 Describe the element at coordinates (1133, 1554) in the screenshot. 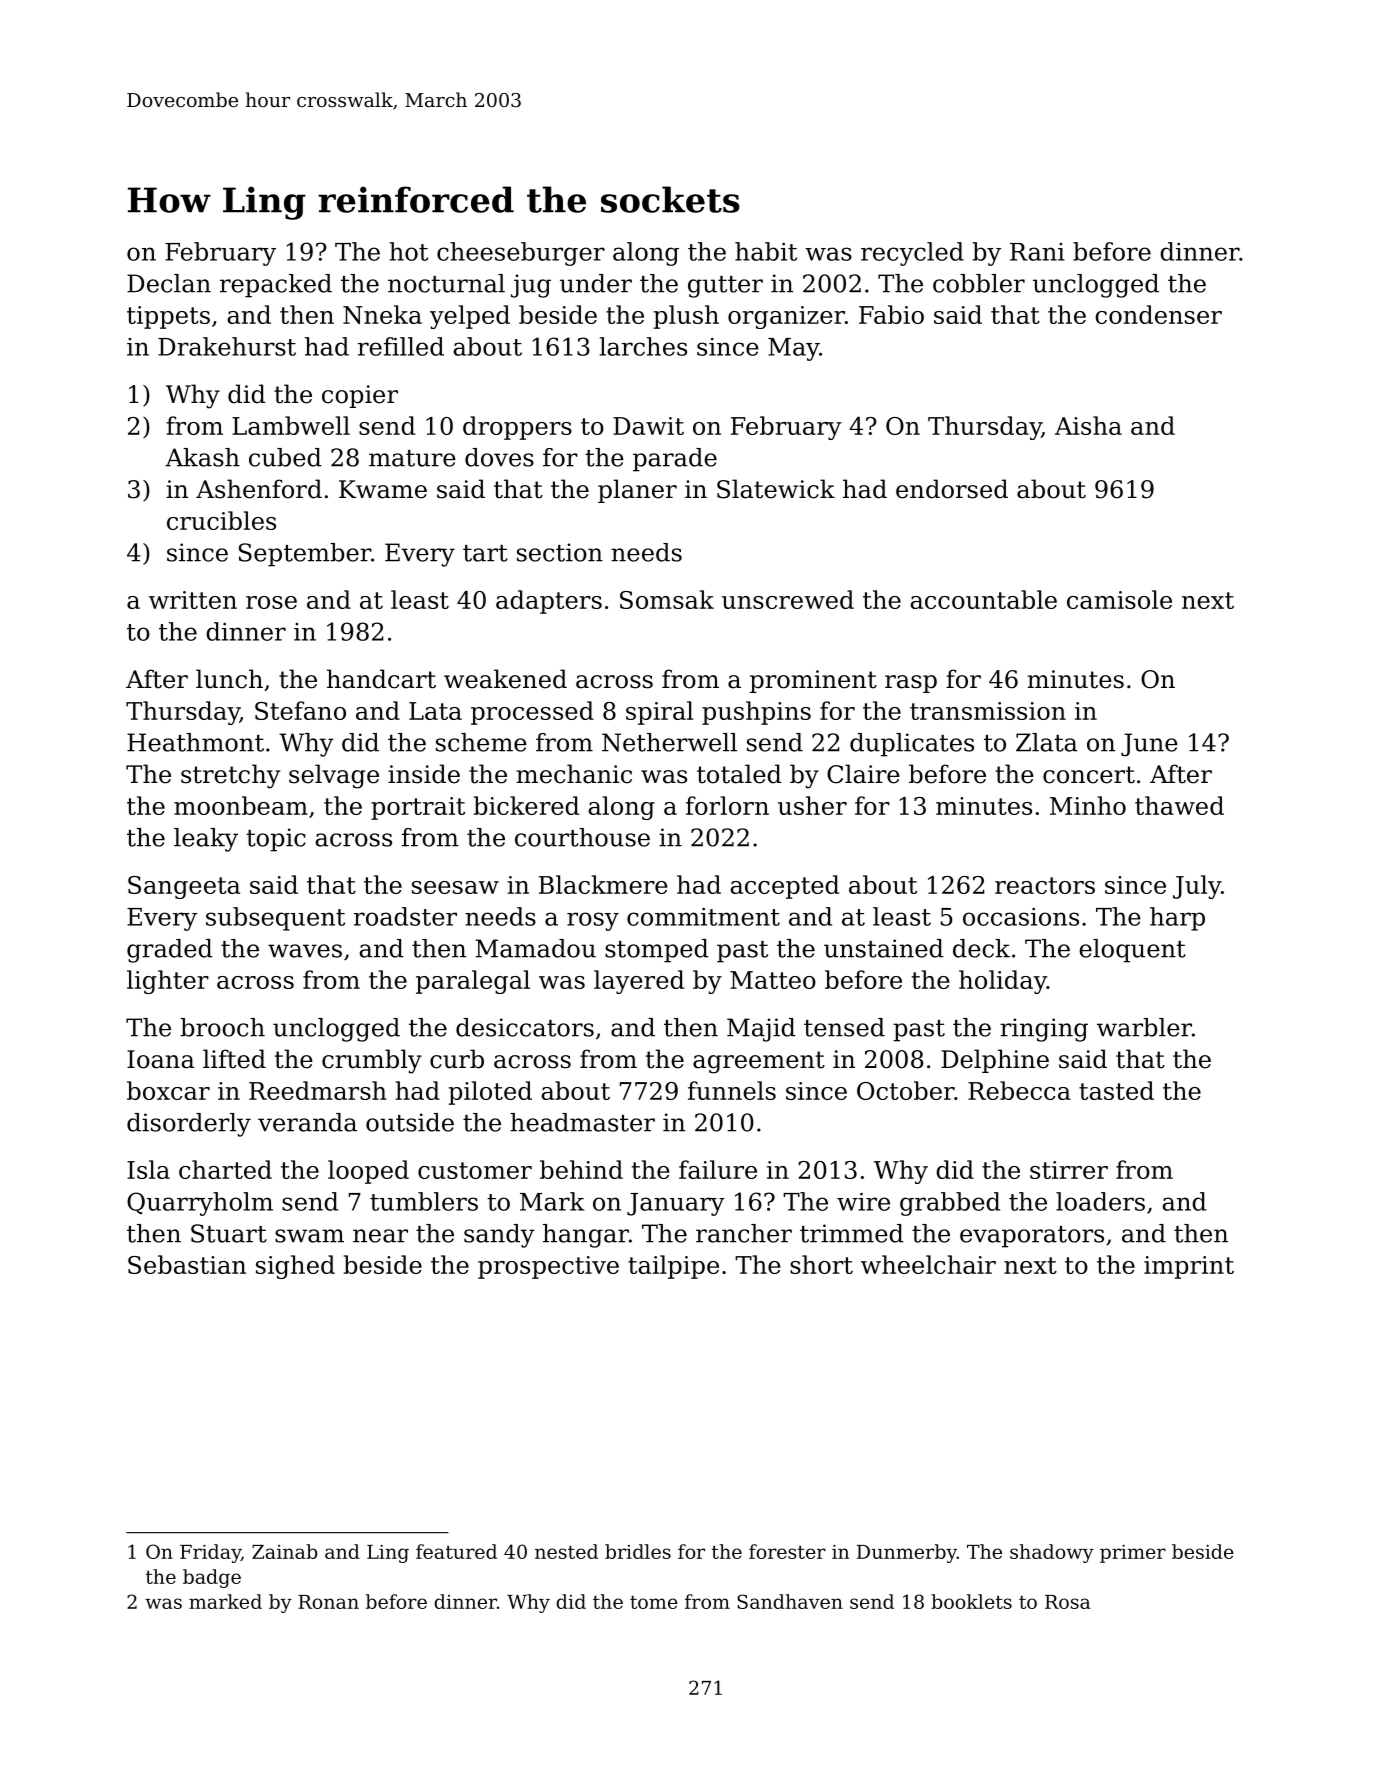

I see `primer` at that location.
